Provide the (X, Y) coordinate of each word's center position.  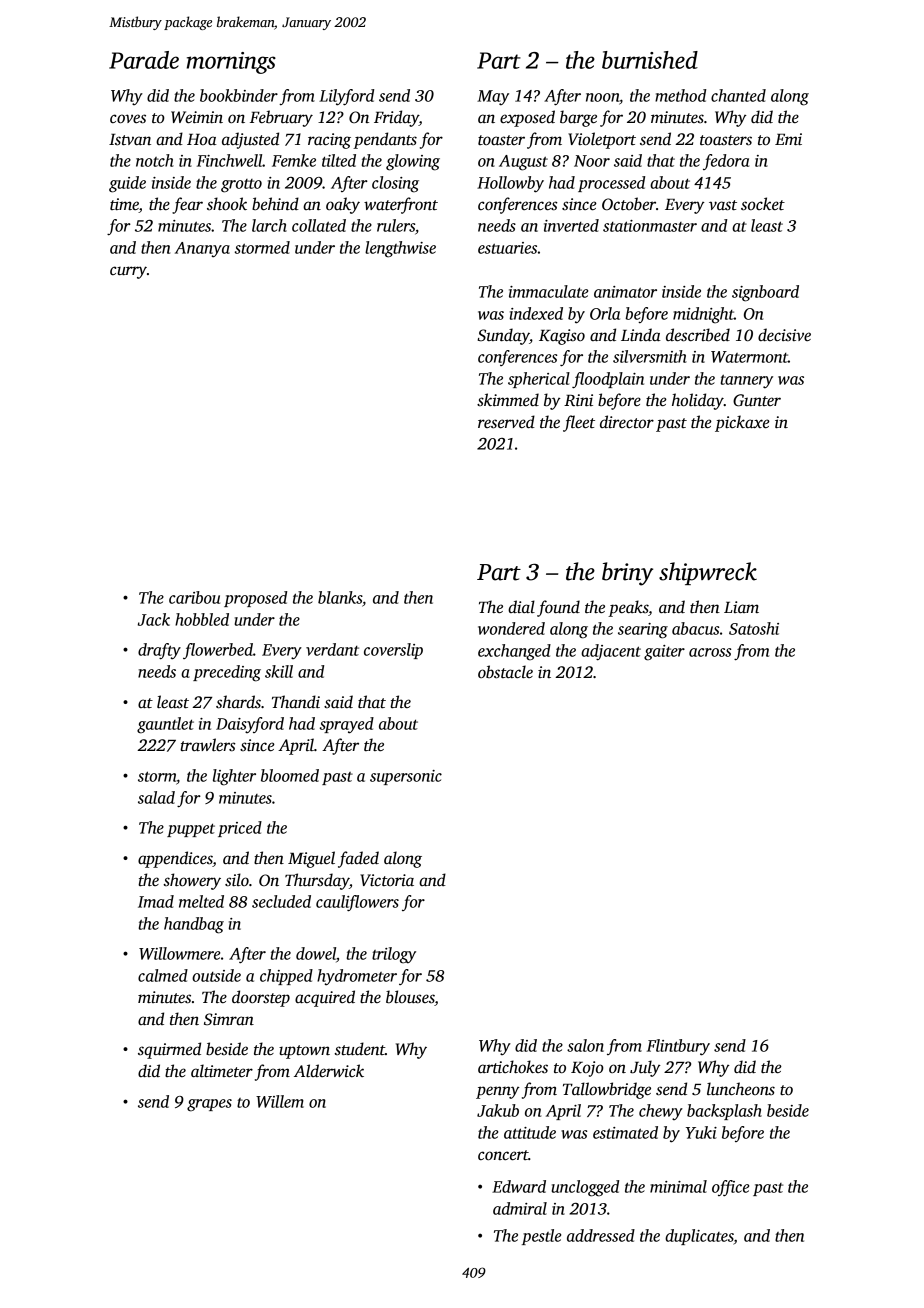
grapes (209, 1105)
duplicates (699, 1237)
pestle (541, 1237)
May (493, 98)
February (281, 118)
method (680, 95)
